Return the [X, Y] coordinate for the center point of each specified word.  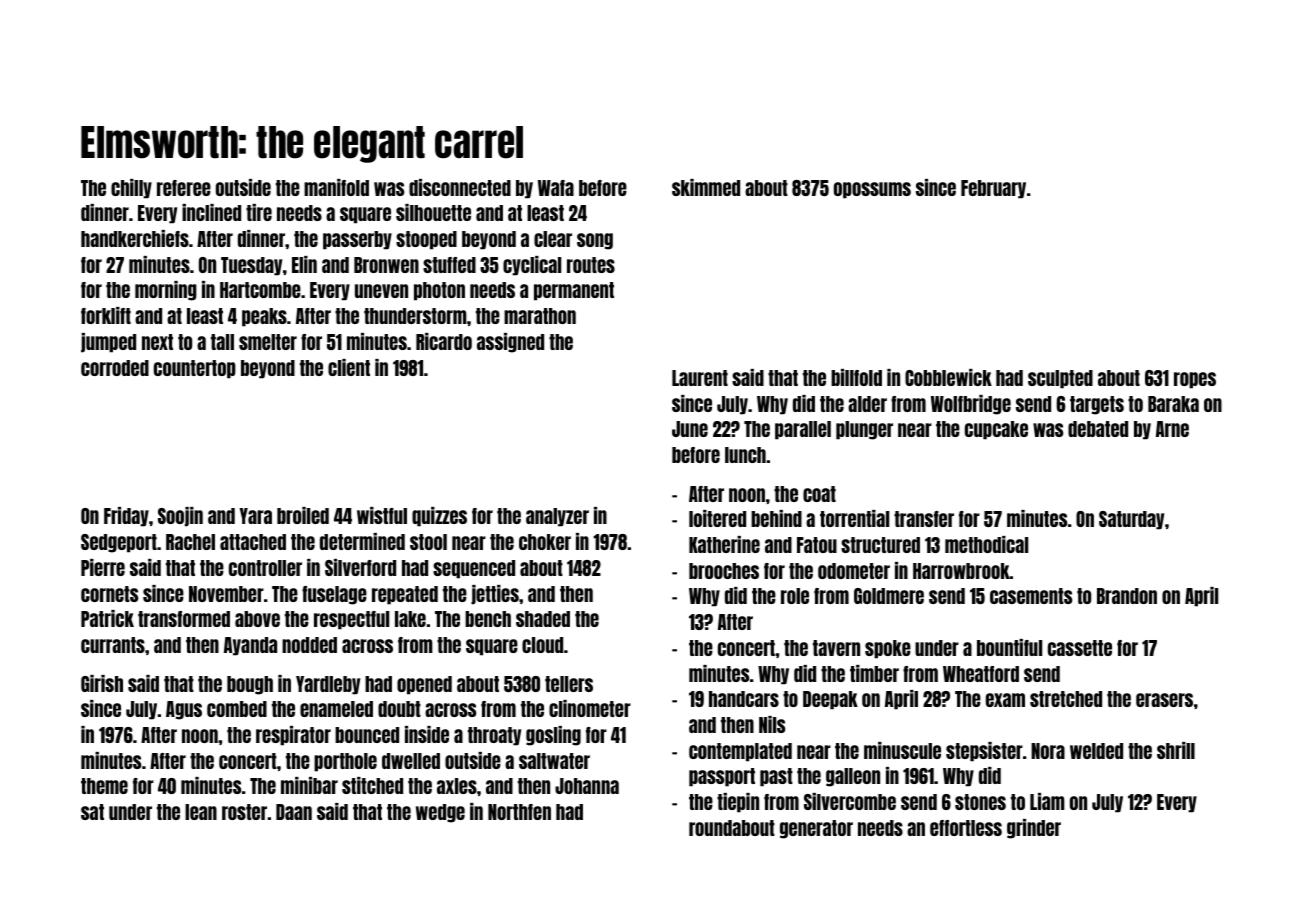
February [993, 189]
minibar [309, 785]
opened [424, 685]
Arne [1172, 429]
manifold [336, 187]
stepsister [984, 752]
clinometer [590, 708]
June [690, 429]
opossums [872, 190]
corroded [115, 368]
